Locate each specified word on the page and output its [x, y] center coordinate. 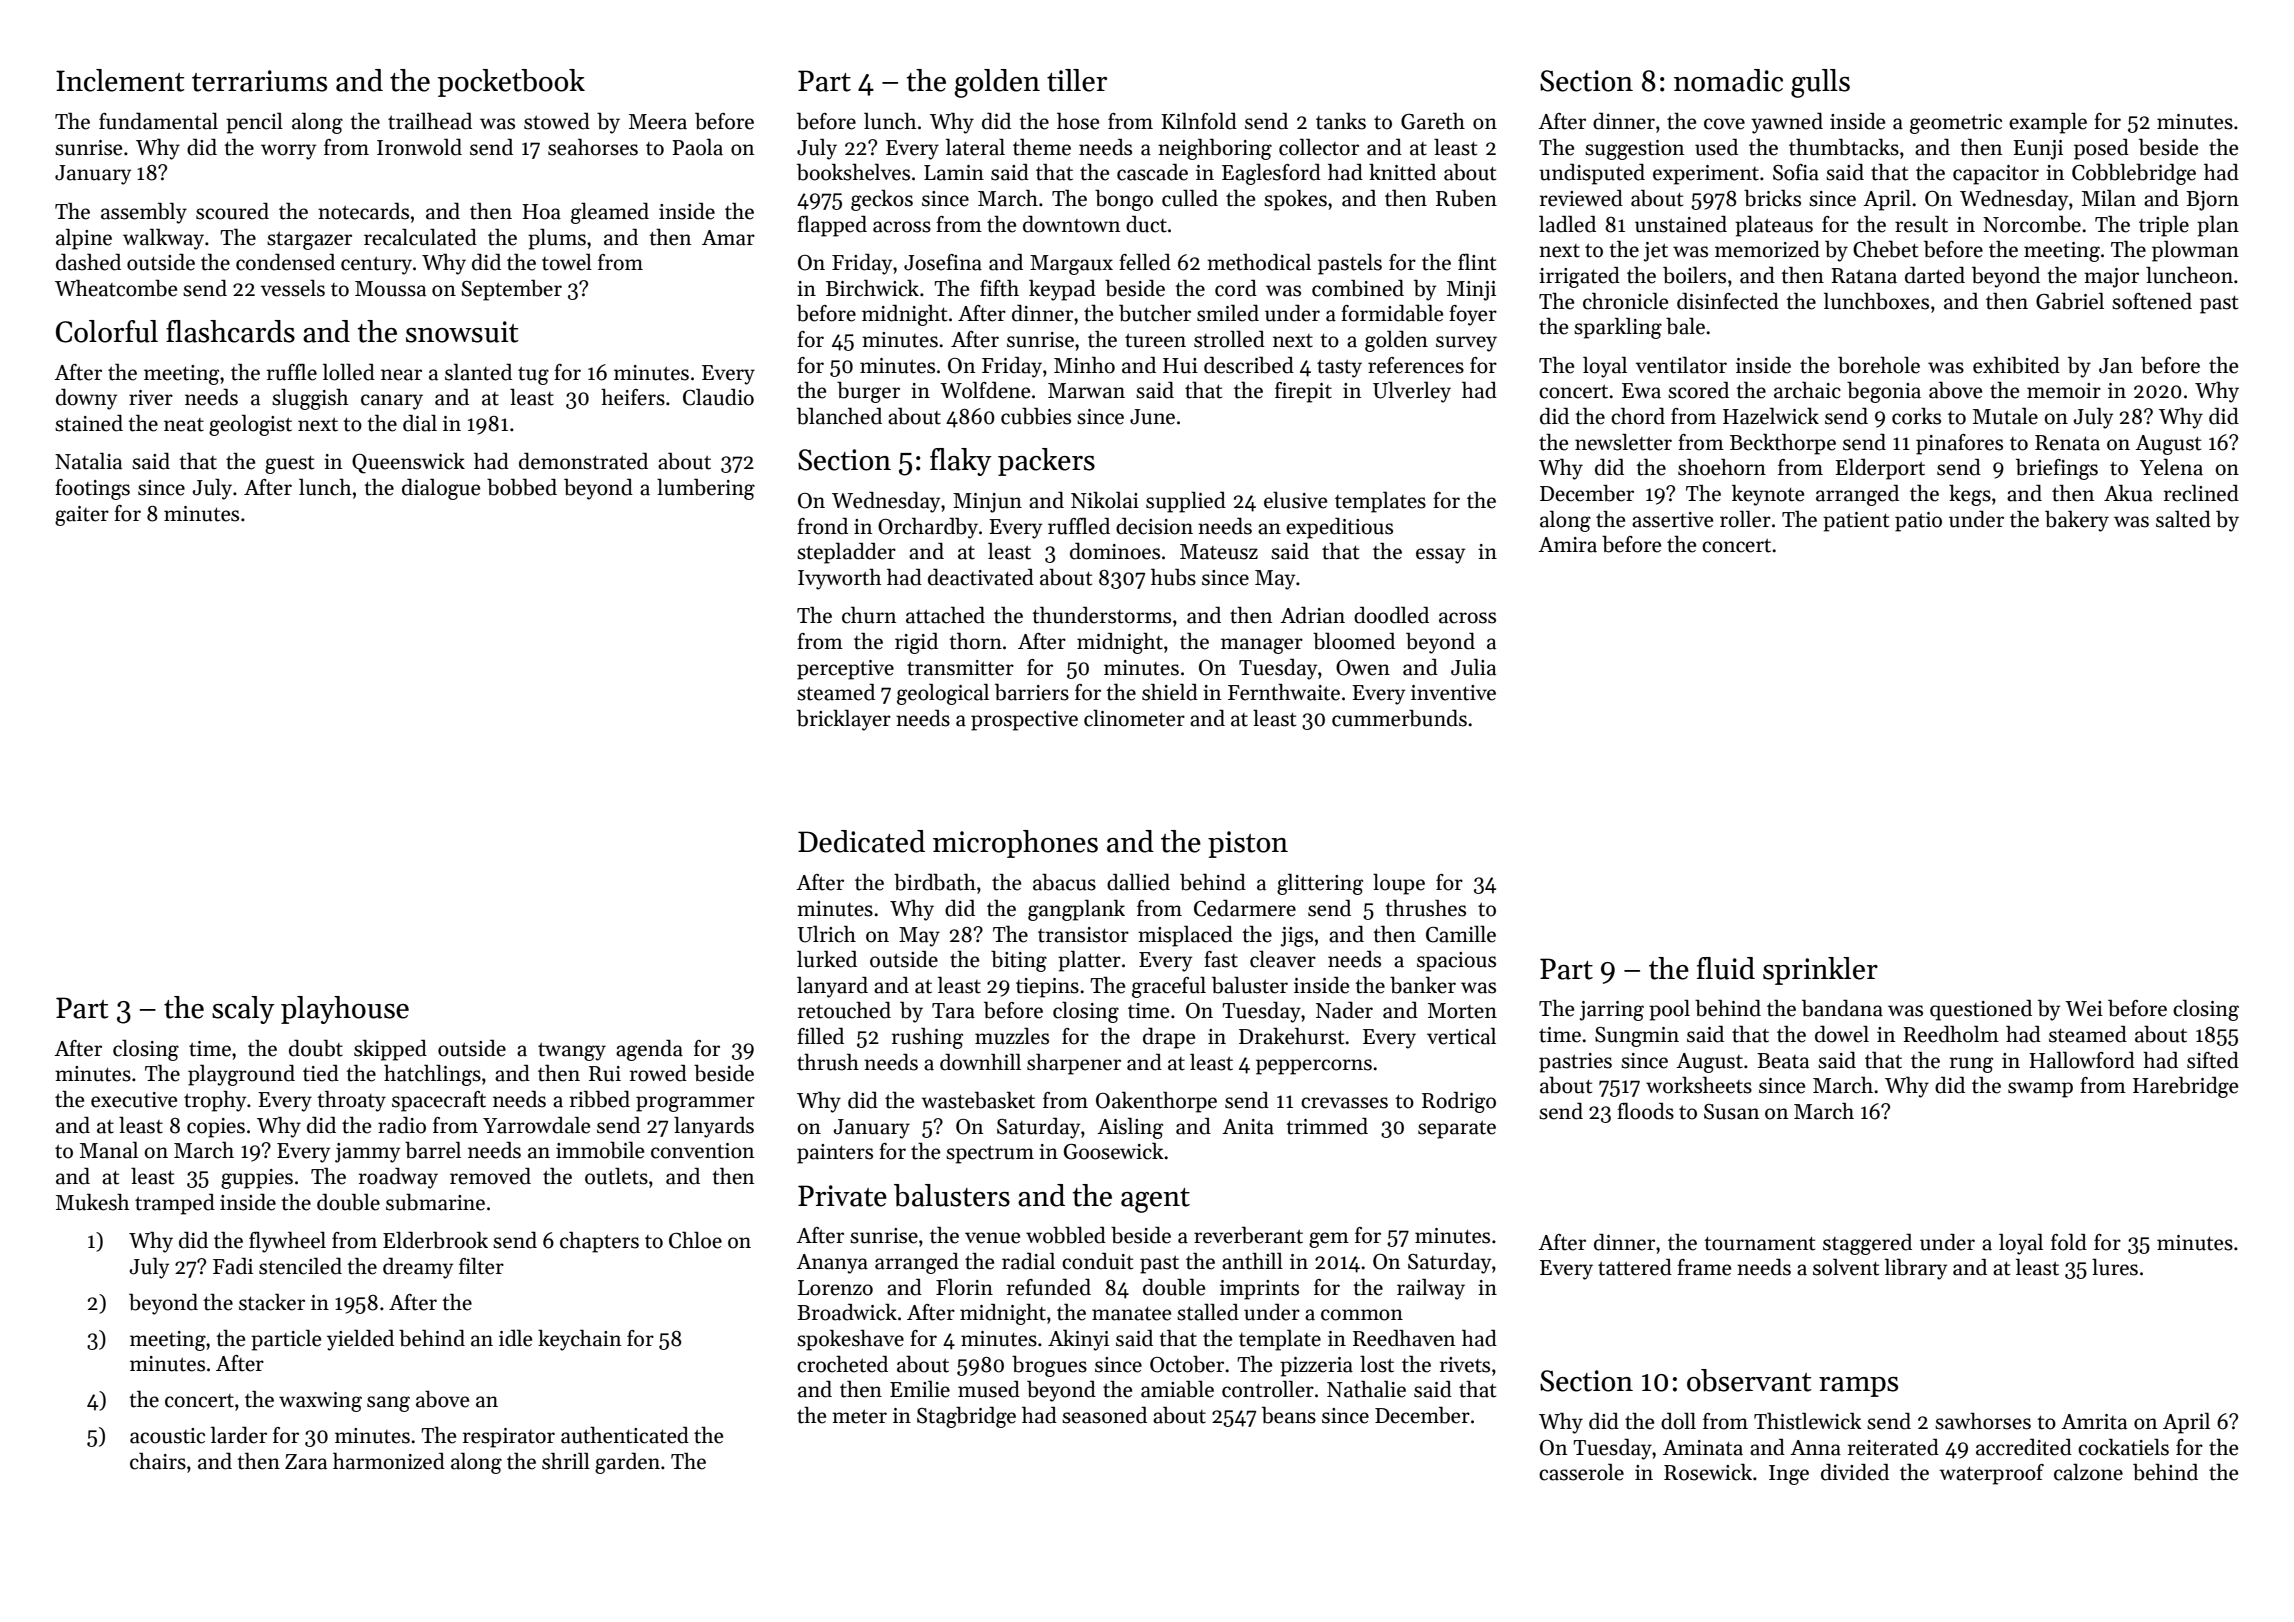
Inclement [120, 80]
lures [2115, 1267]
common [1362, 1315]
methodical [1259, 262]
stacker [272, 1302]
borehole [1879, 365]
